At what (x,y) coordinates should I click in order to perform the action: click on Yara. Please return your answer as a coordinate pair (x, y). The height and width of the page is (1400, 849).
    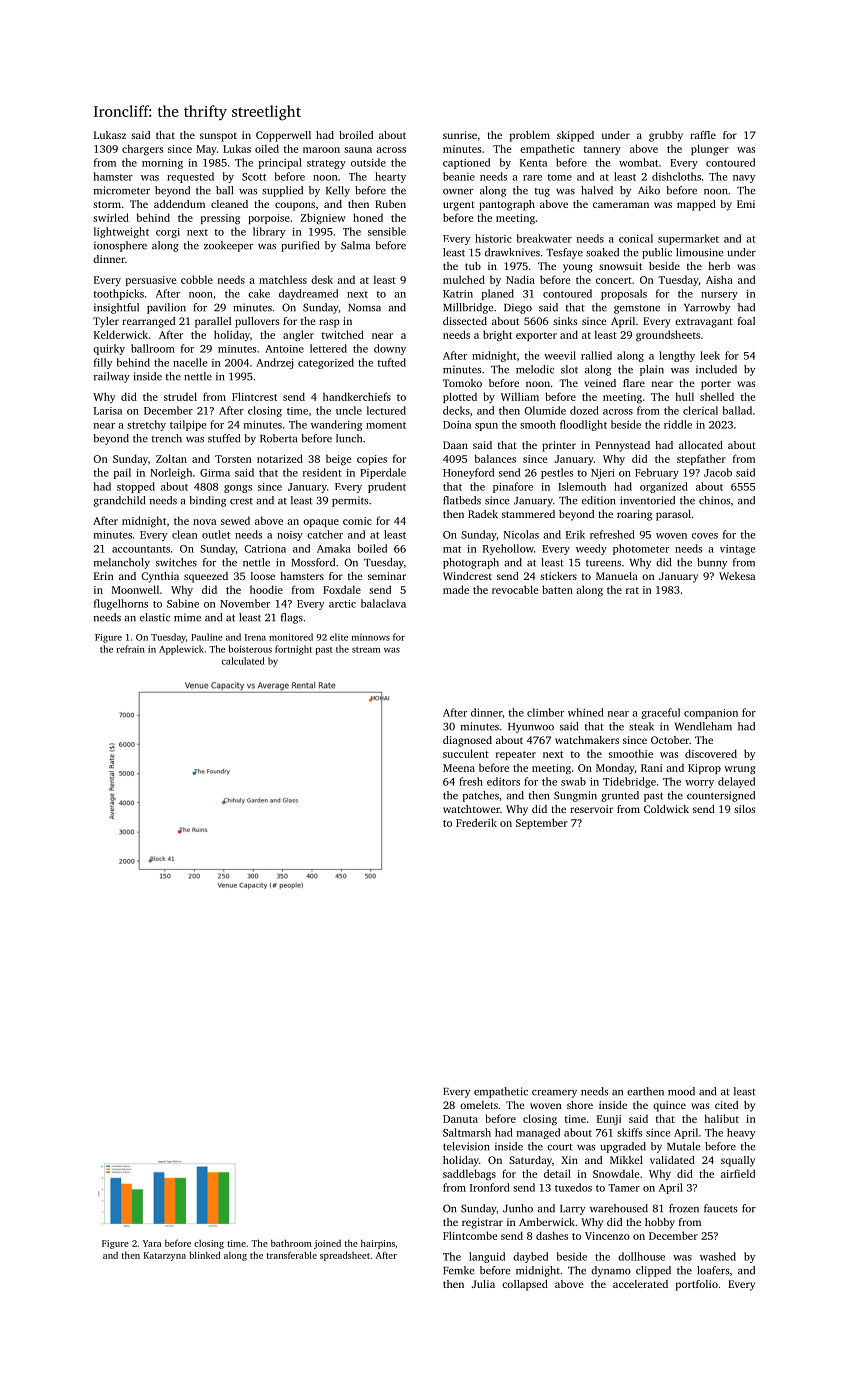
    Looking at the image, I should click on (152, 1243).
